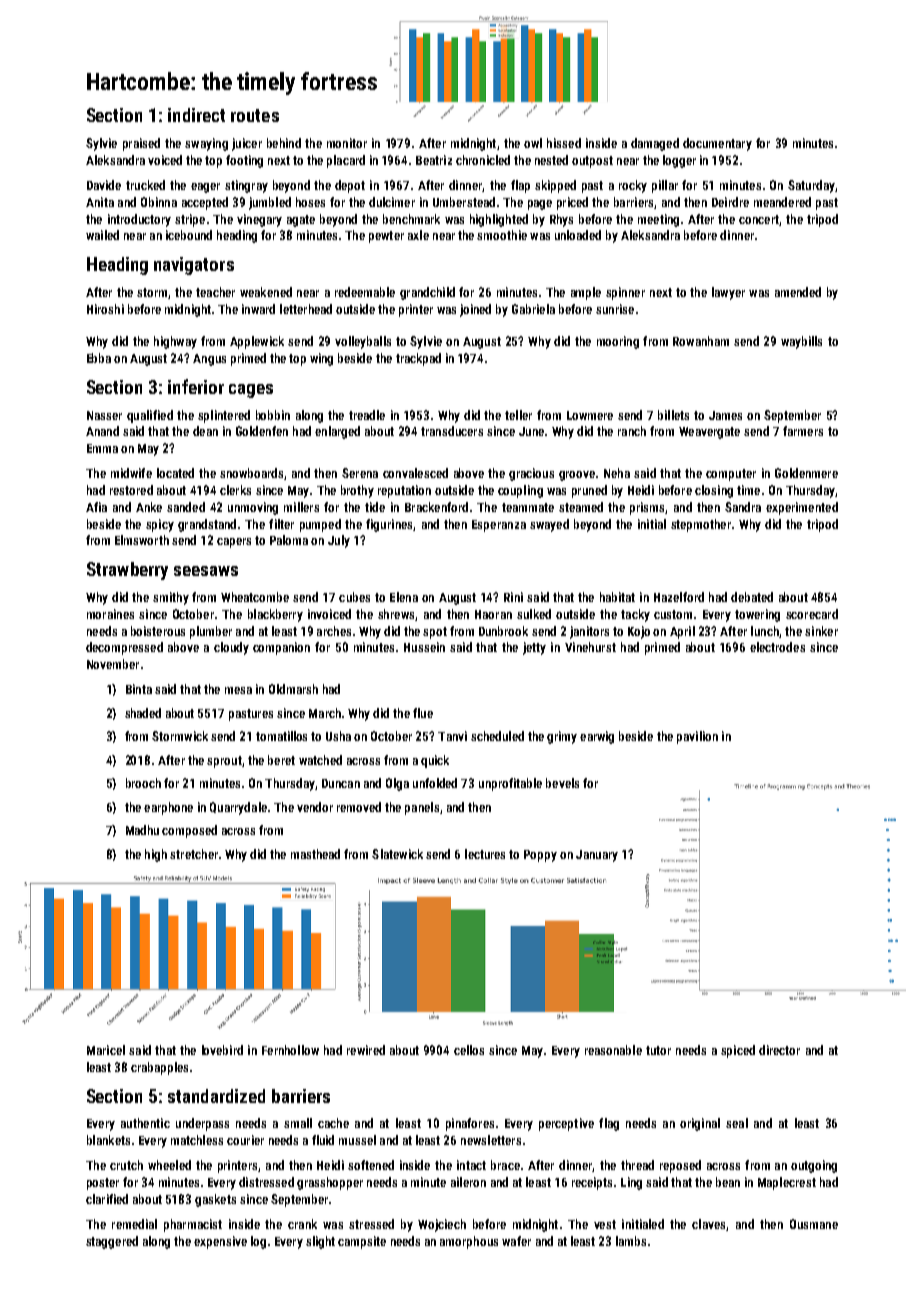 Image resolution: width=924 pixels, height=1308 pixels. What do you see at coordinates (205, 431) in the screenshot?
I see `dean` at bounding box center [205, 431].
